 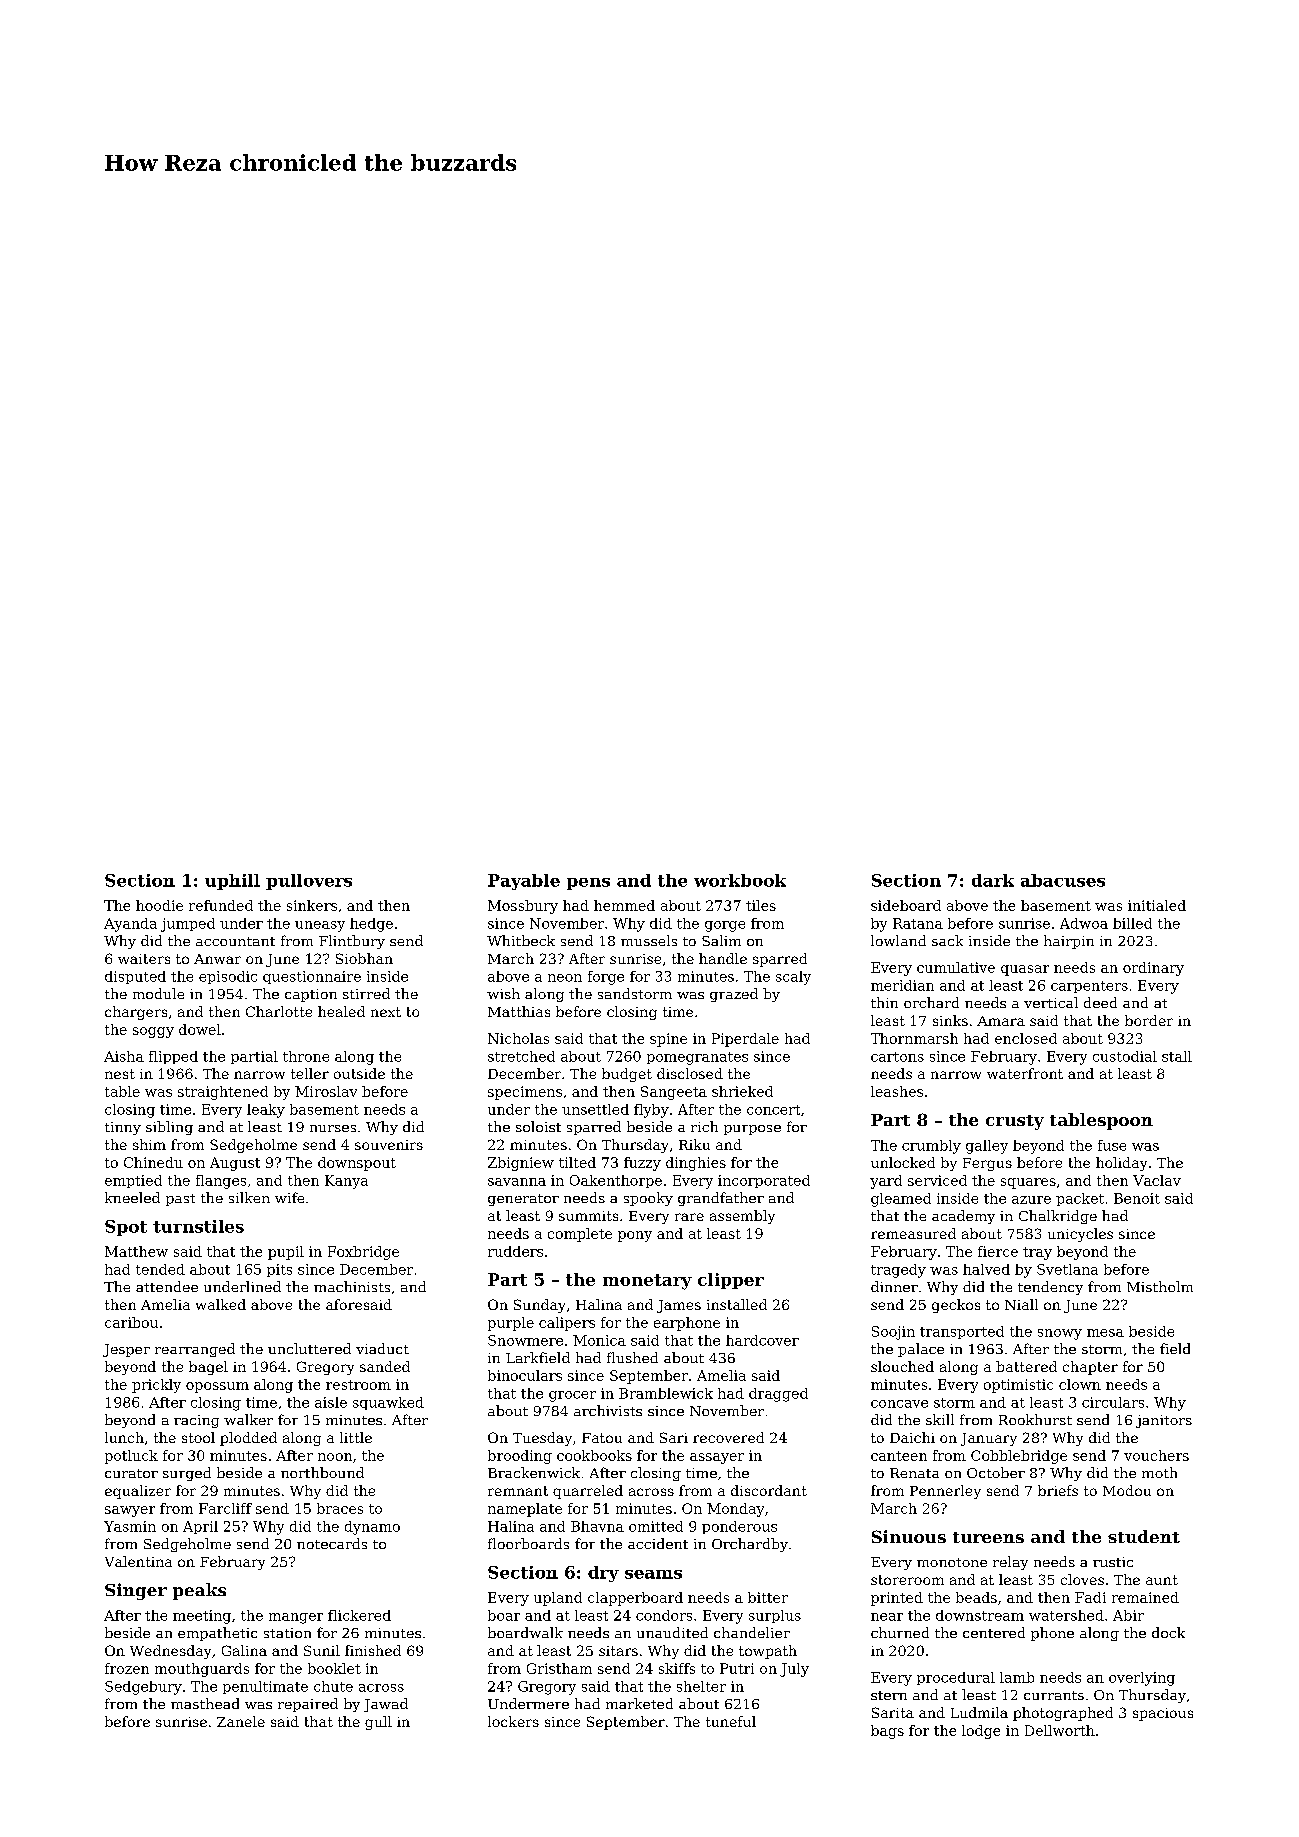 What do you see at coordinates (884, 1002) in the screenshot?
I see `thin` at bounding box center [884, 1002].
